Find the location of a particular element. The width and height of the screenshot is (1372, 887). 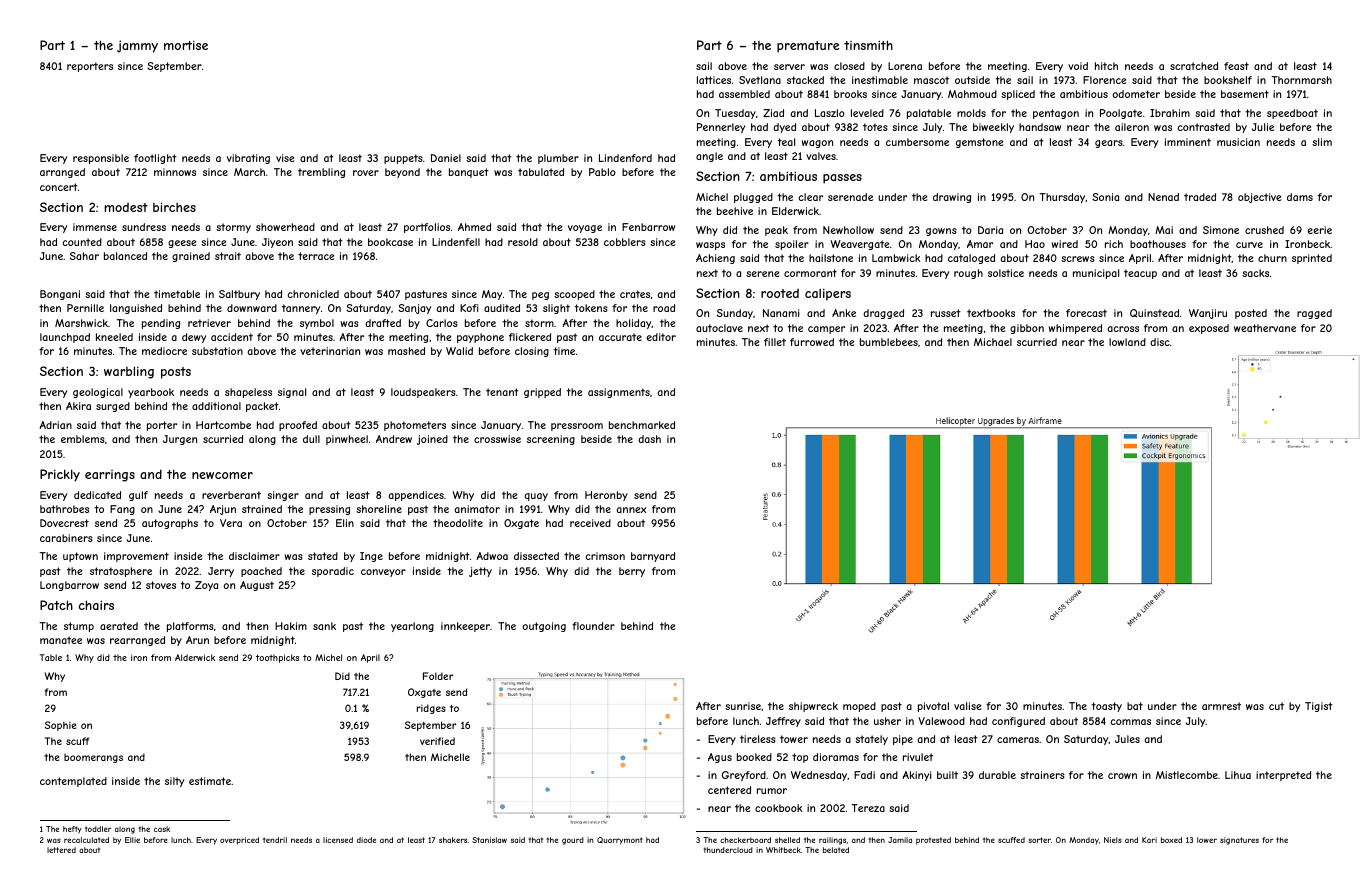

autographs is located at coordinates (170, 524).
